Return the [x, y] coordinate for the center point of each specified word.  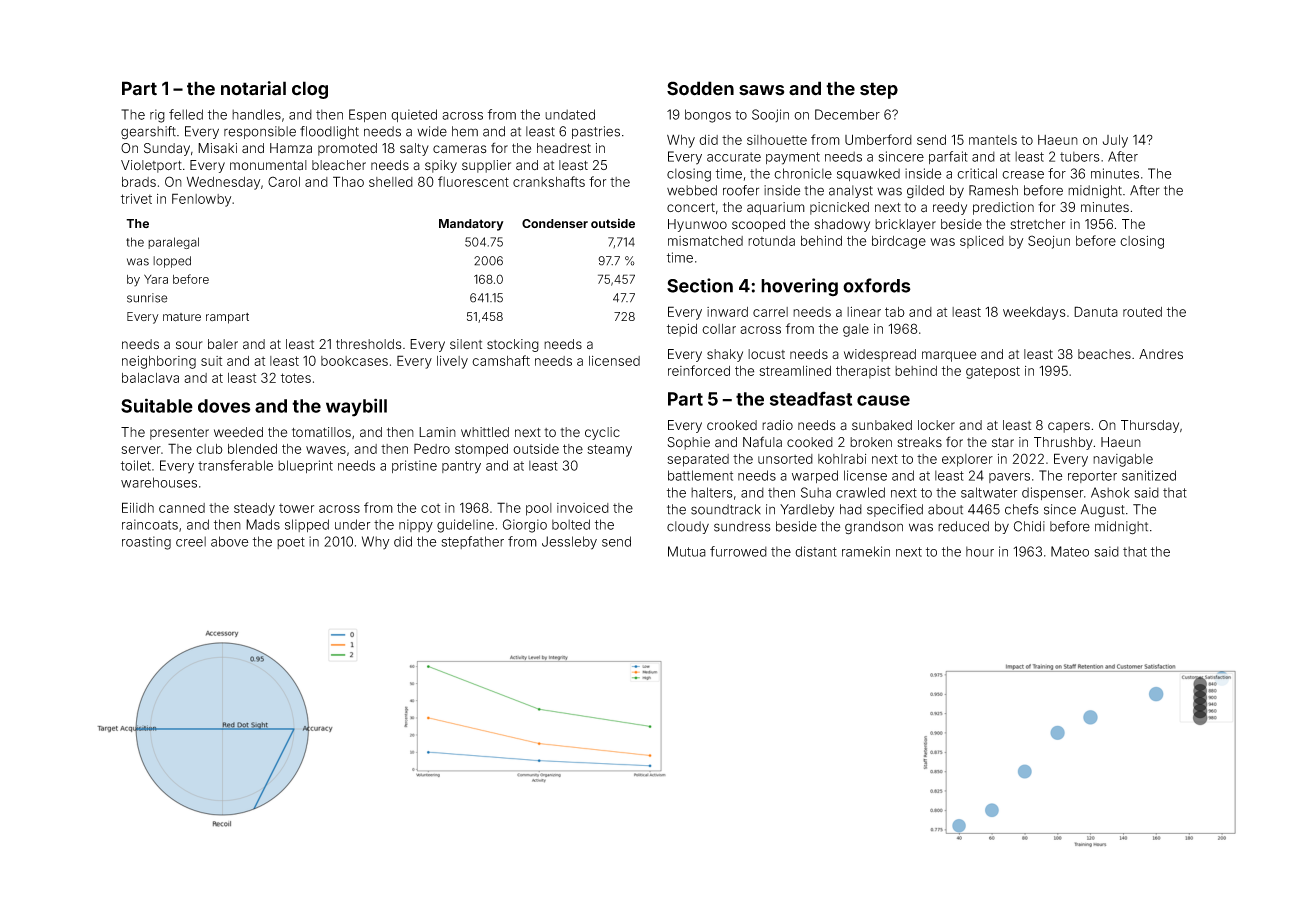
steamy [609, 450]
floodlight [329, 133]
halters [712, 492]
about [945, 509]
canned [182, 508]
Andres [1161, 354]
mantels [993, 140]
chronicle [803, 173]
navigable [1123, 460]
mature [182, 317]
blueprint [305, 466]
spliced [982, 242]
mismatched [705, 241]
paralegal [173, 243]
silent [466, 344]
